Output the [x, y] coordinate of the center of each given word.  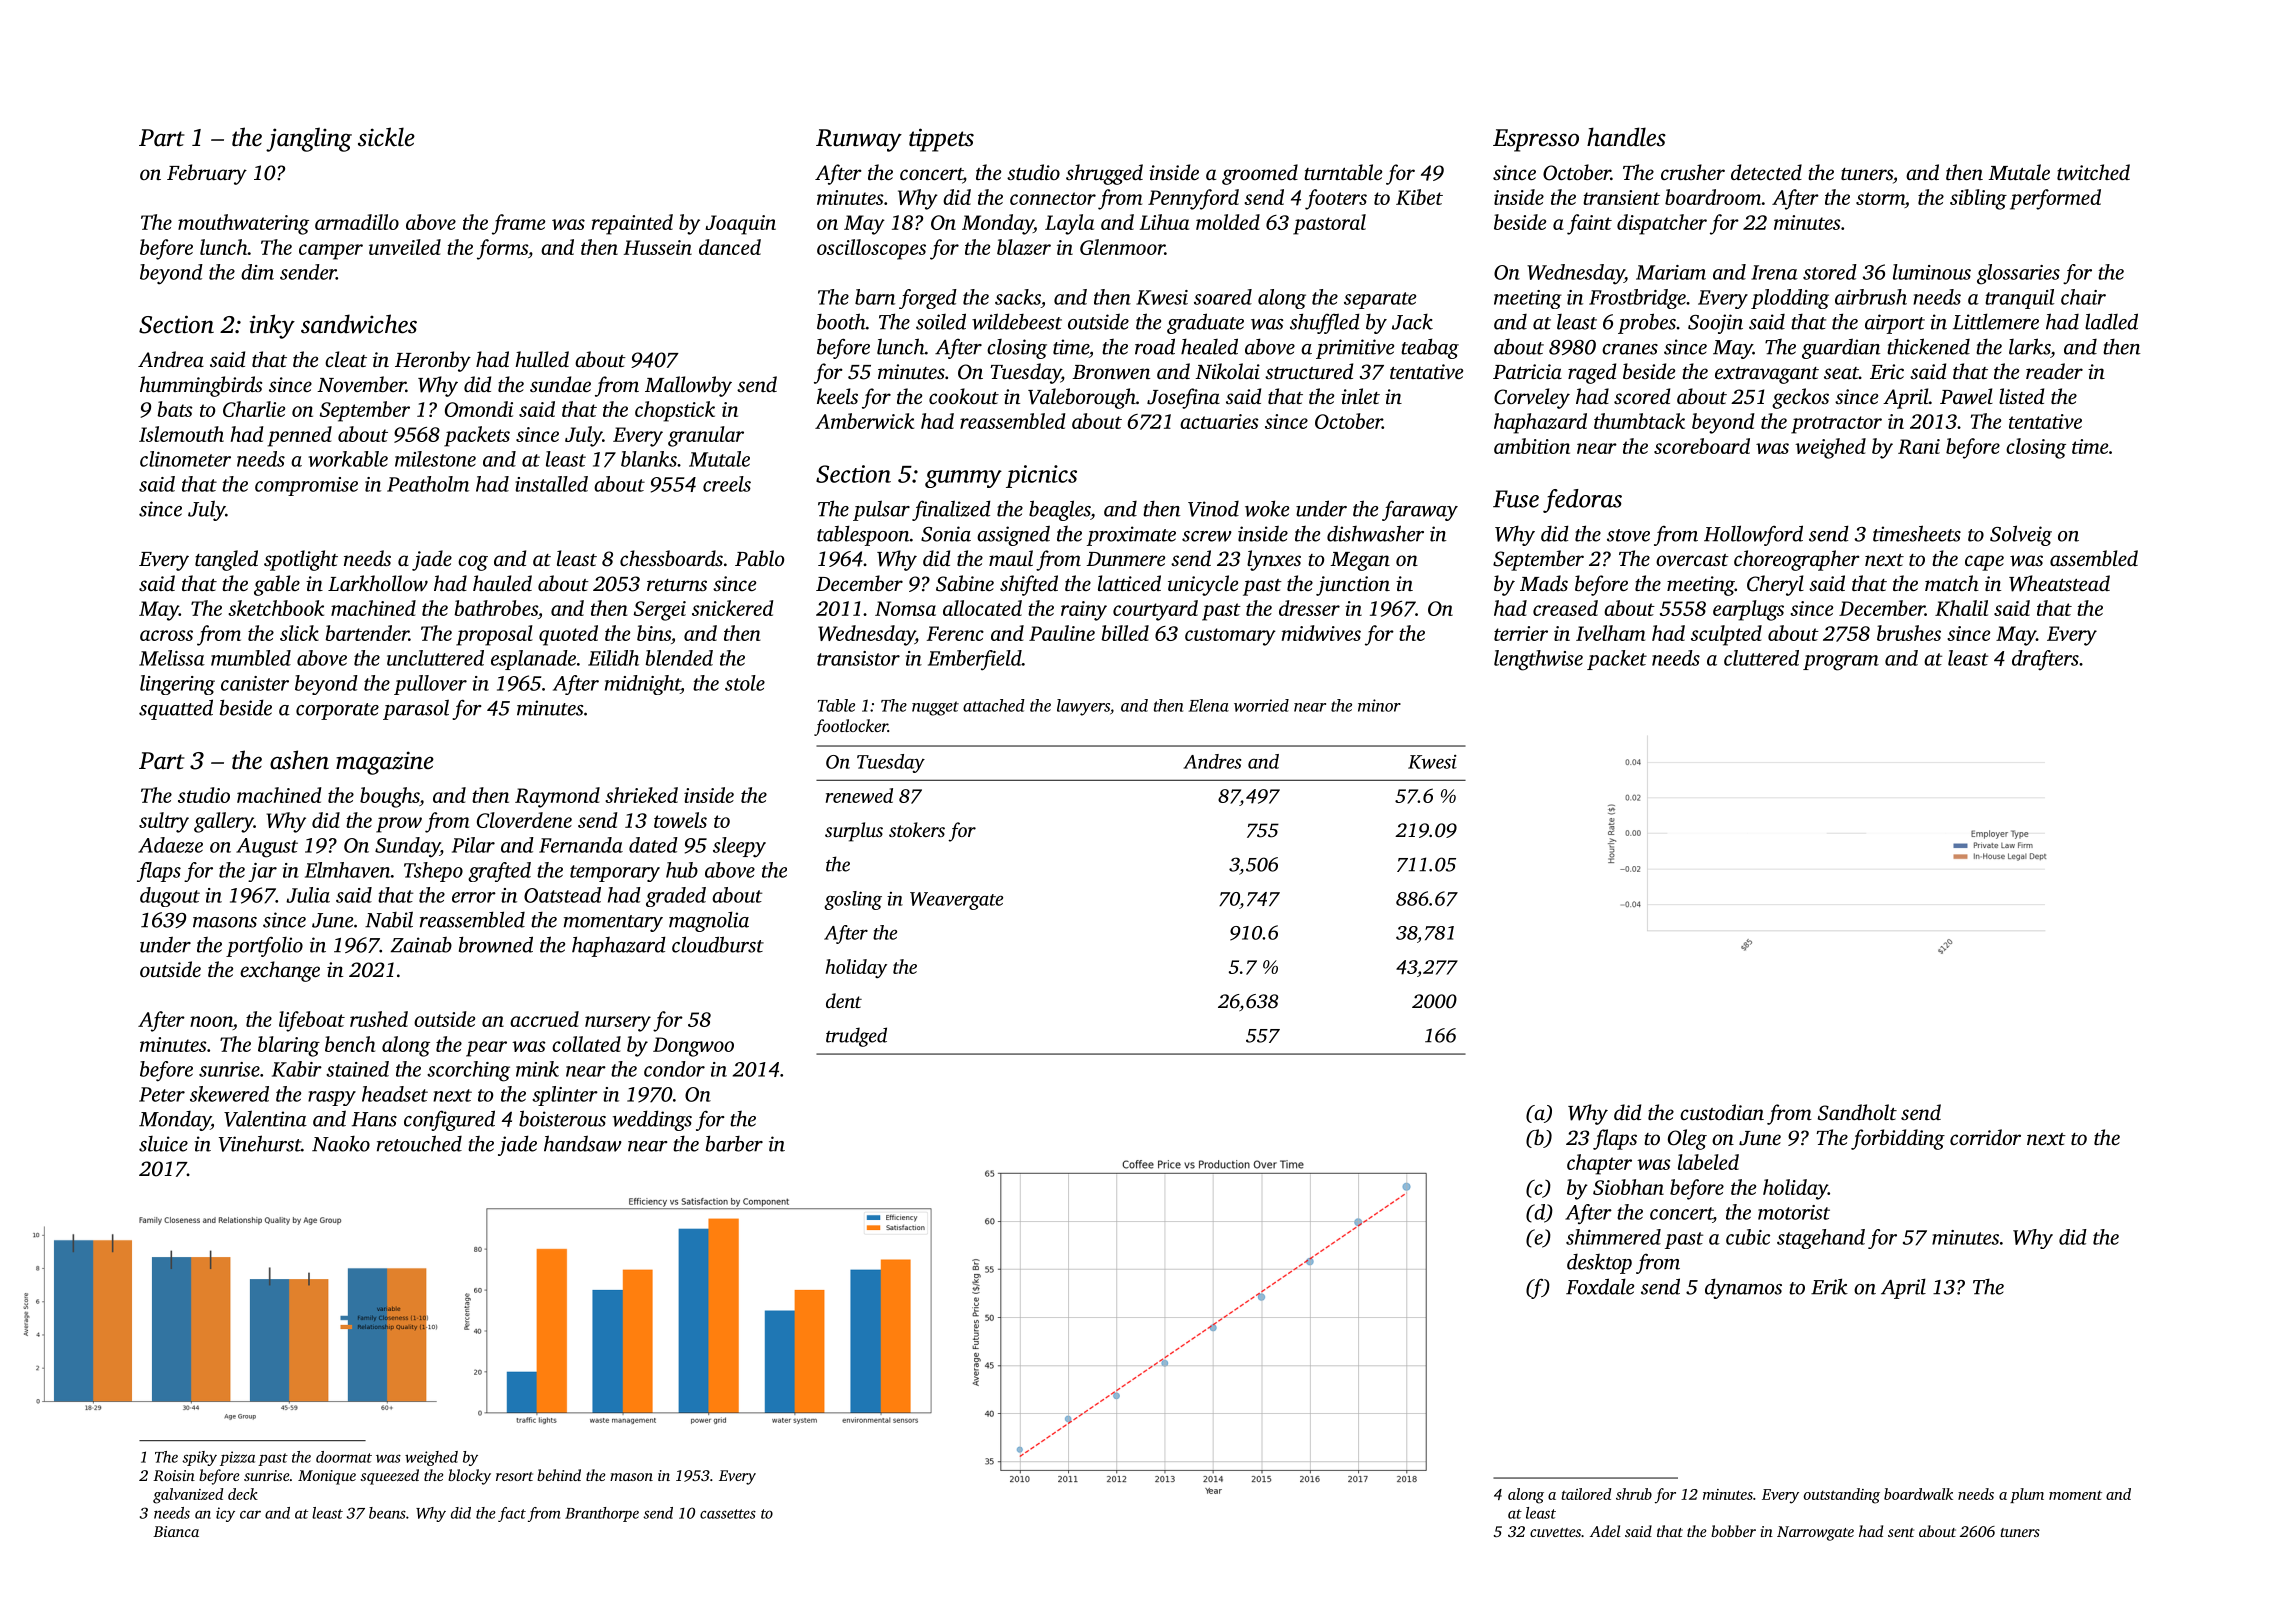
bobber [1733, 1531]
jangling [309, 139]
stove [1628, 535]
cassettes [728, 1514]
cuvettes [1555, 1532]
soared [1223, 297]
